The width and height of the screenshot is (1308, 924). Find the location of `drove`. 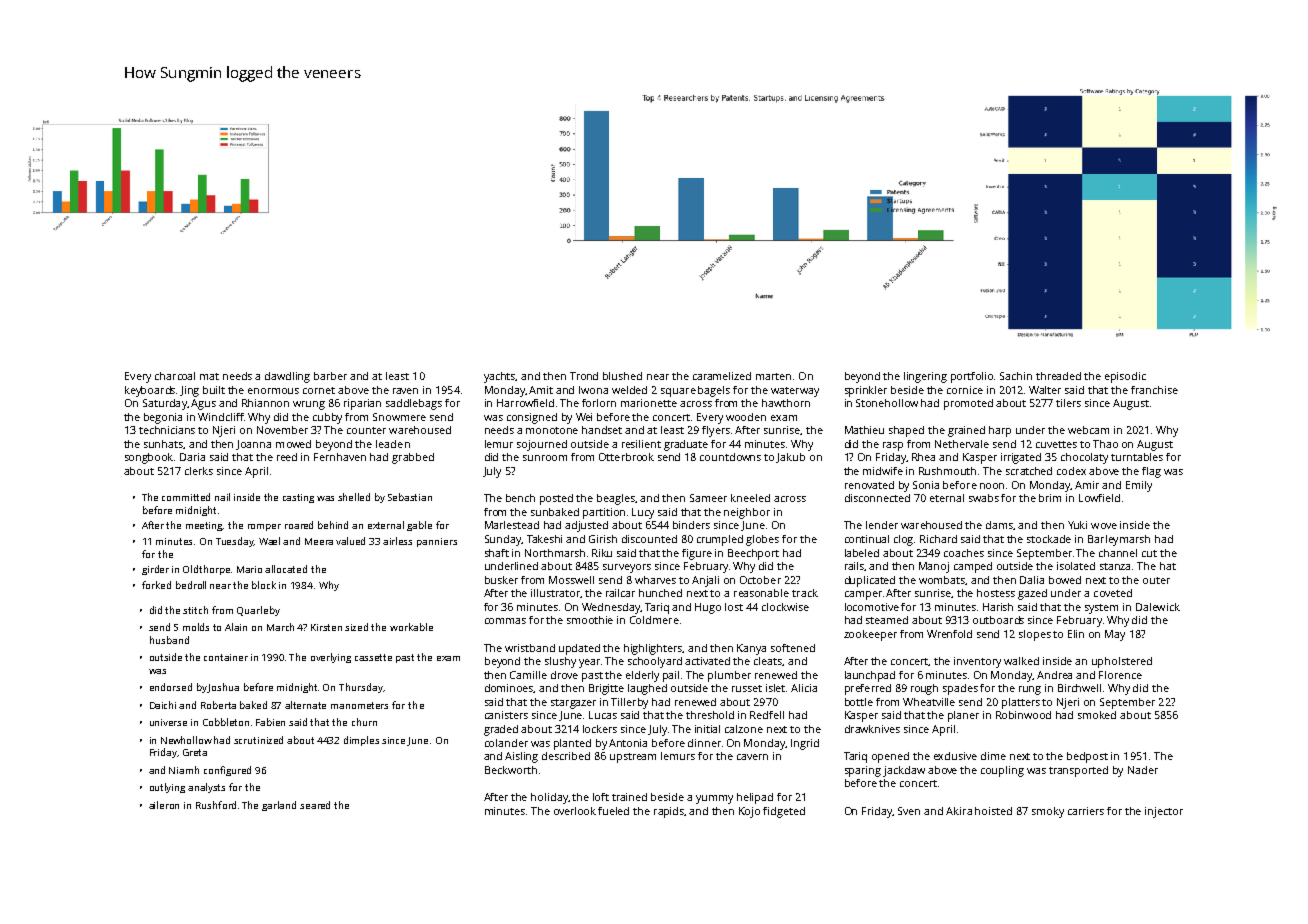

drove is located at coordinates (564, 675).
